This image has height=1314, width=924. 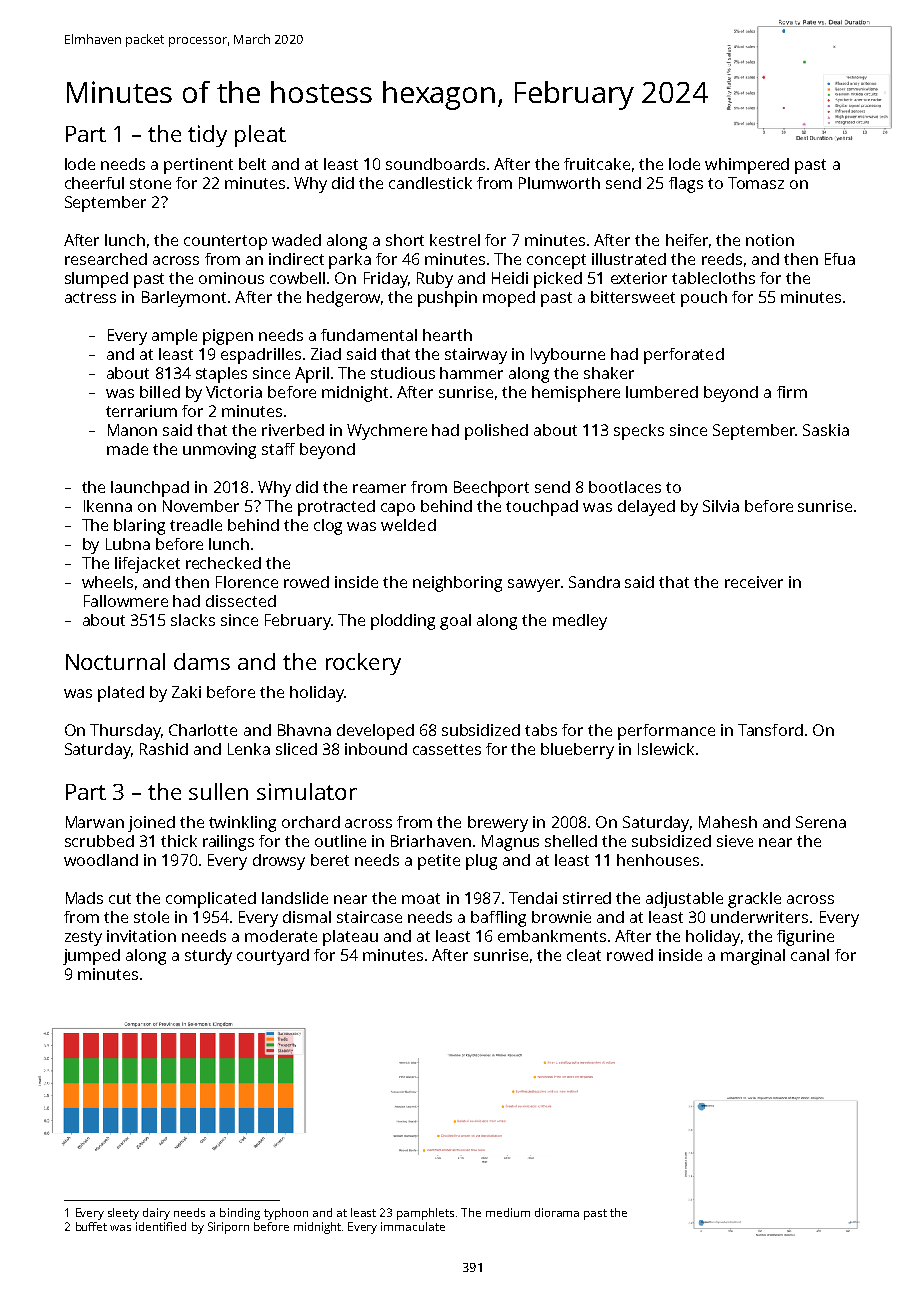 I want to click on soundboards, so click(x=435, y=164).
